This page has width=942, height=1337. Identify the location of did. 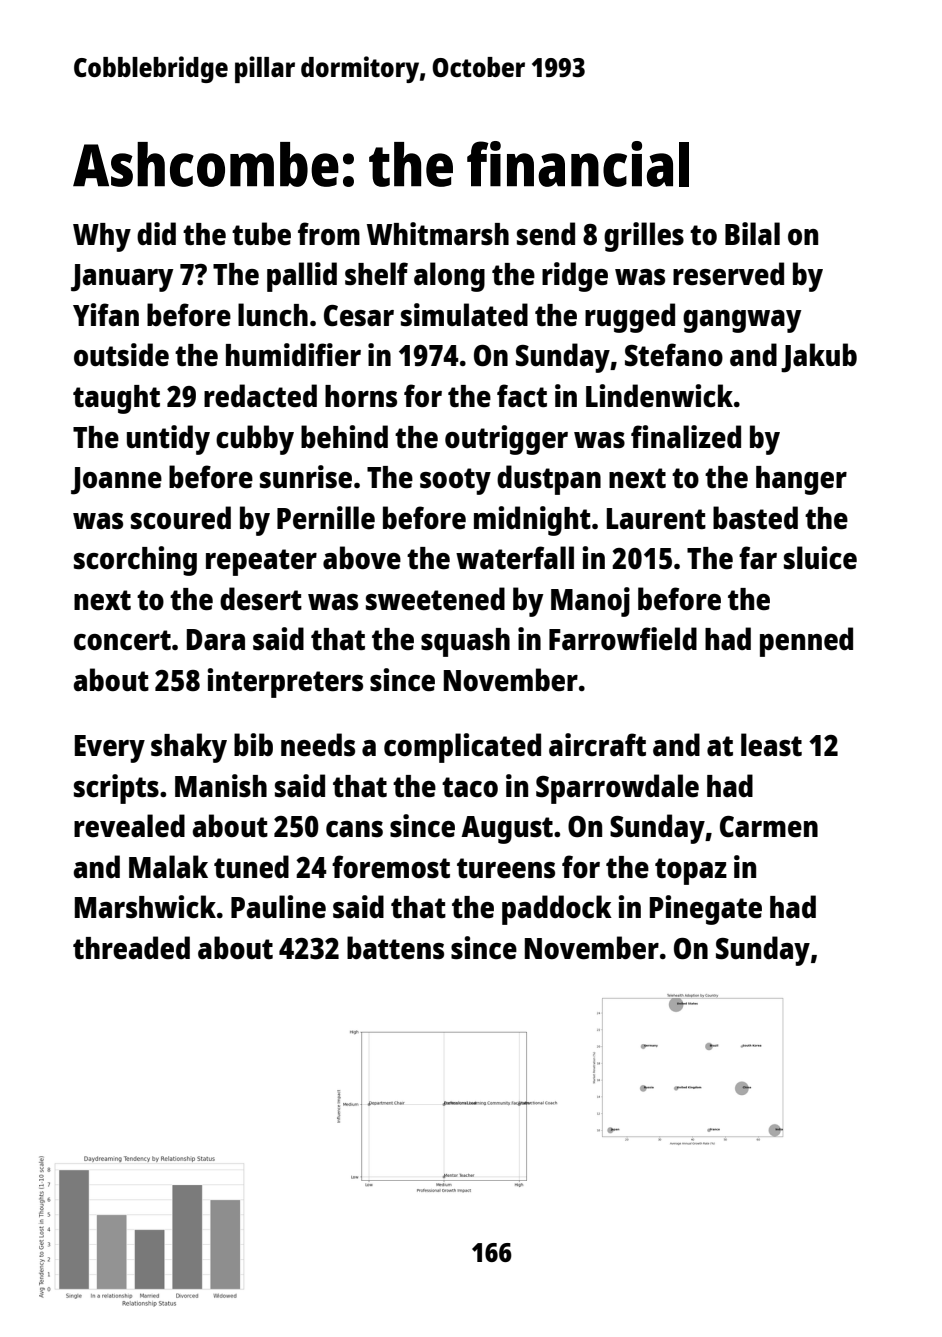
(156, 233).
